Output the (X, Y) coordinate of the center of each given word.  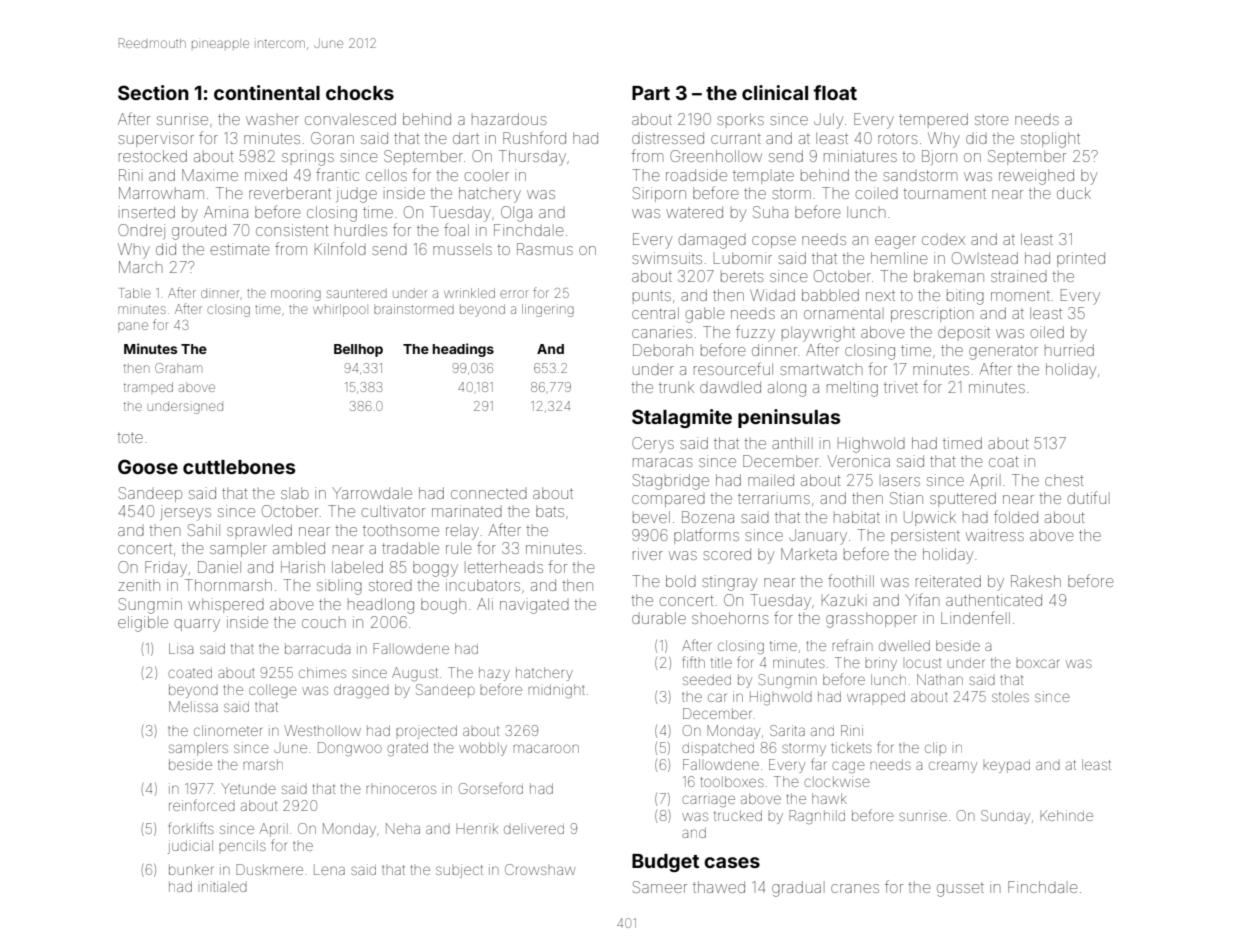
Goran (332, 138)
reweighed (1036, 177)
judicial (190, 847)
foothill (851, 580)
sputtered (963, 499)
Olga (516, 214)
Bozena (708, 517)
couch (324, 622)
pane (133, 326)
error (514, 294)
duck (1074, 193)
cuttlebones (239, 467)
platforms (706, 536)
